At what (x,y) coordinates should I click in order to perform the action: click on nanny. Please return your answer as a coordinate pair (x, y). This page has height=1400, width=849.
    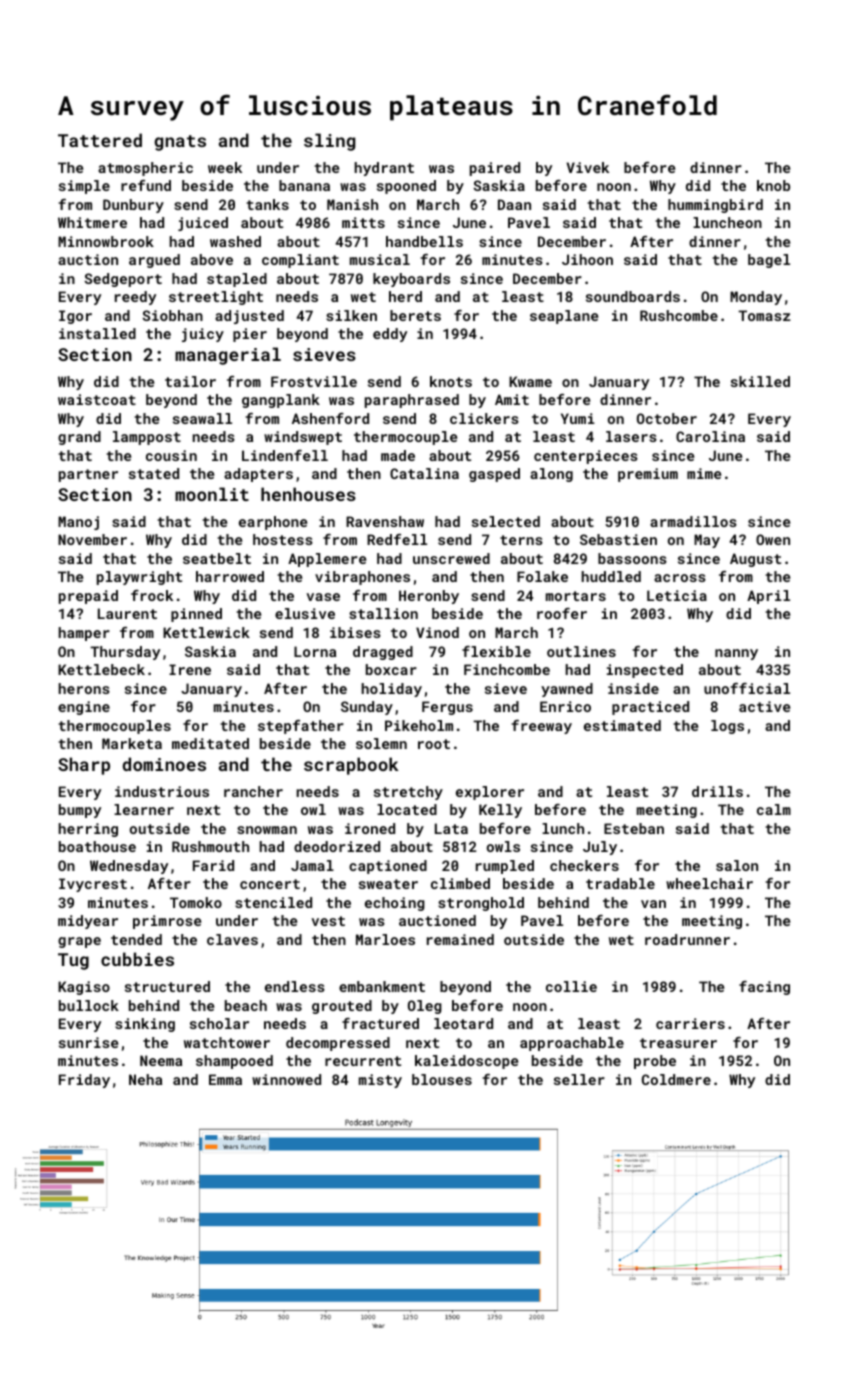
    Looking at the image, I should click on (736, 654).
